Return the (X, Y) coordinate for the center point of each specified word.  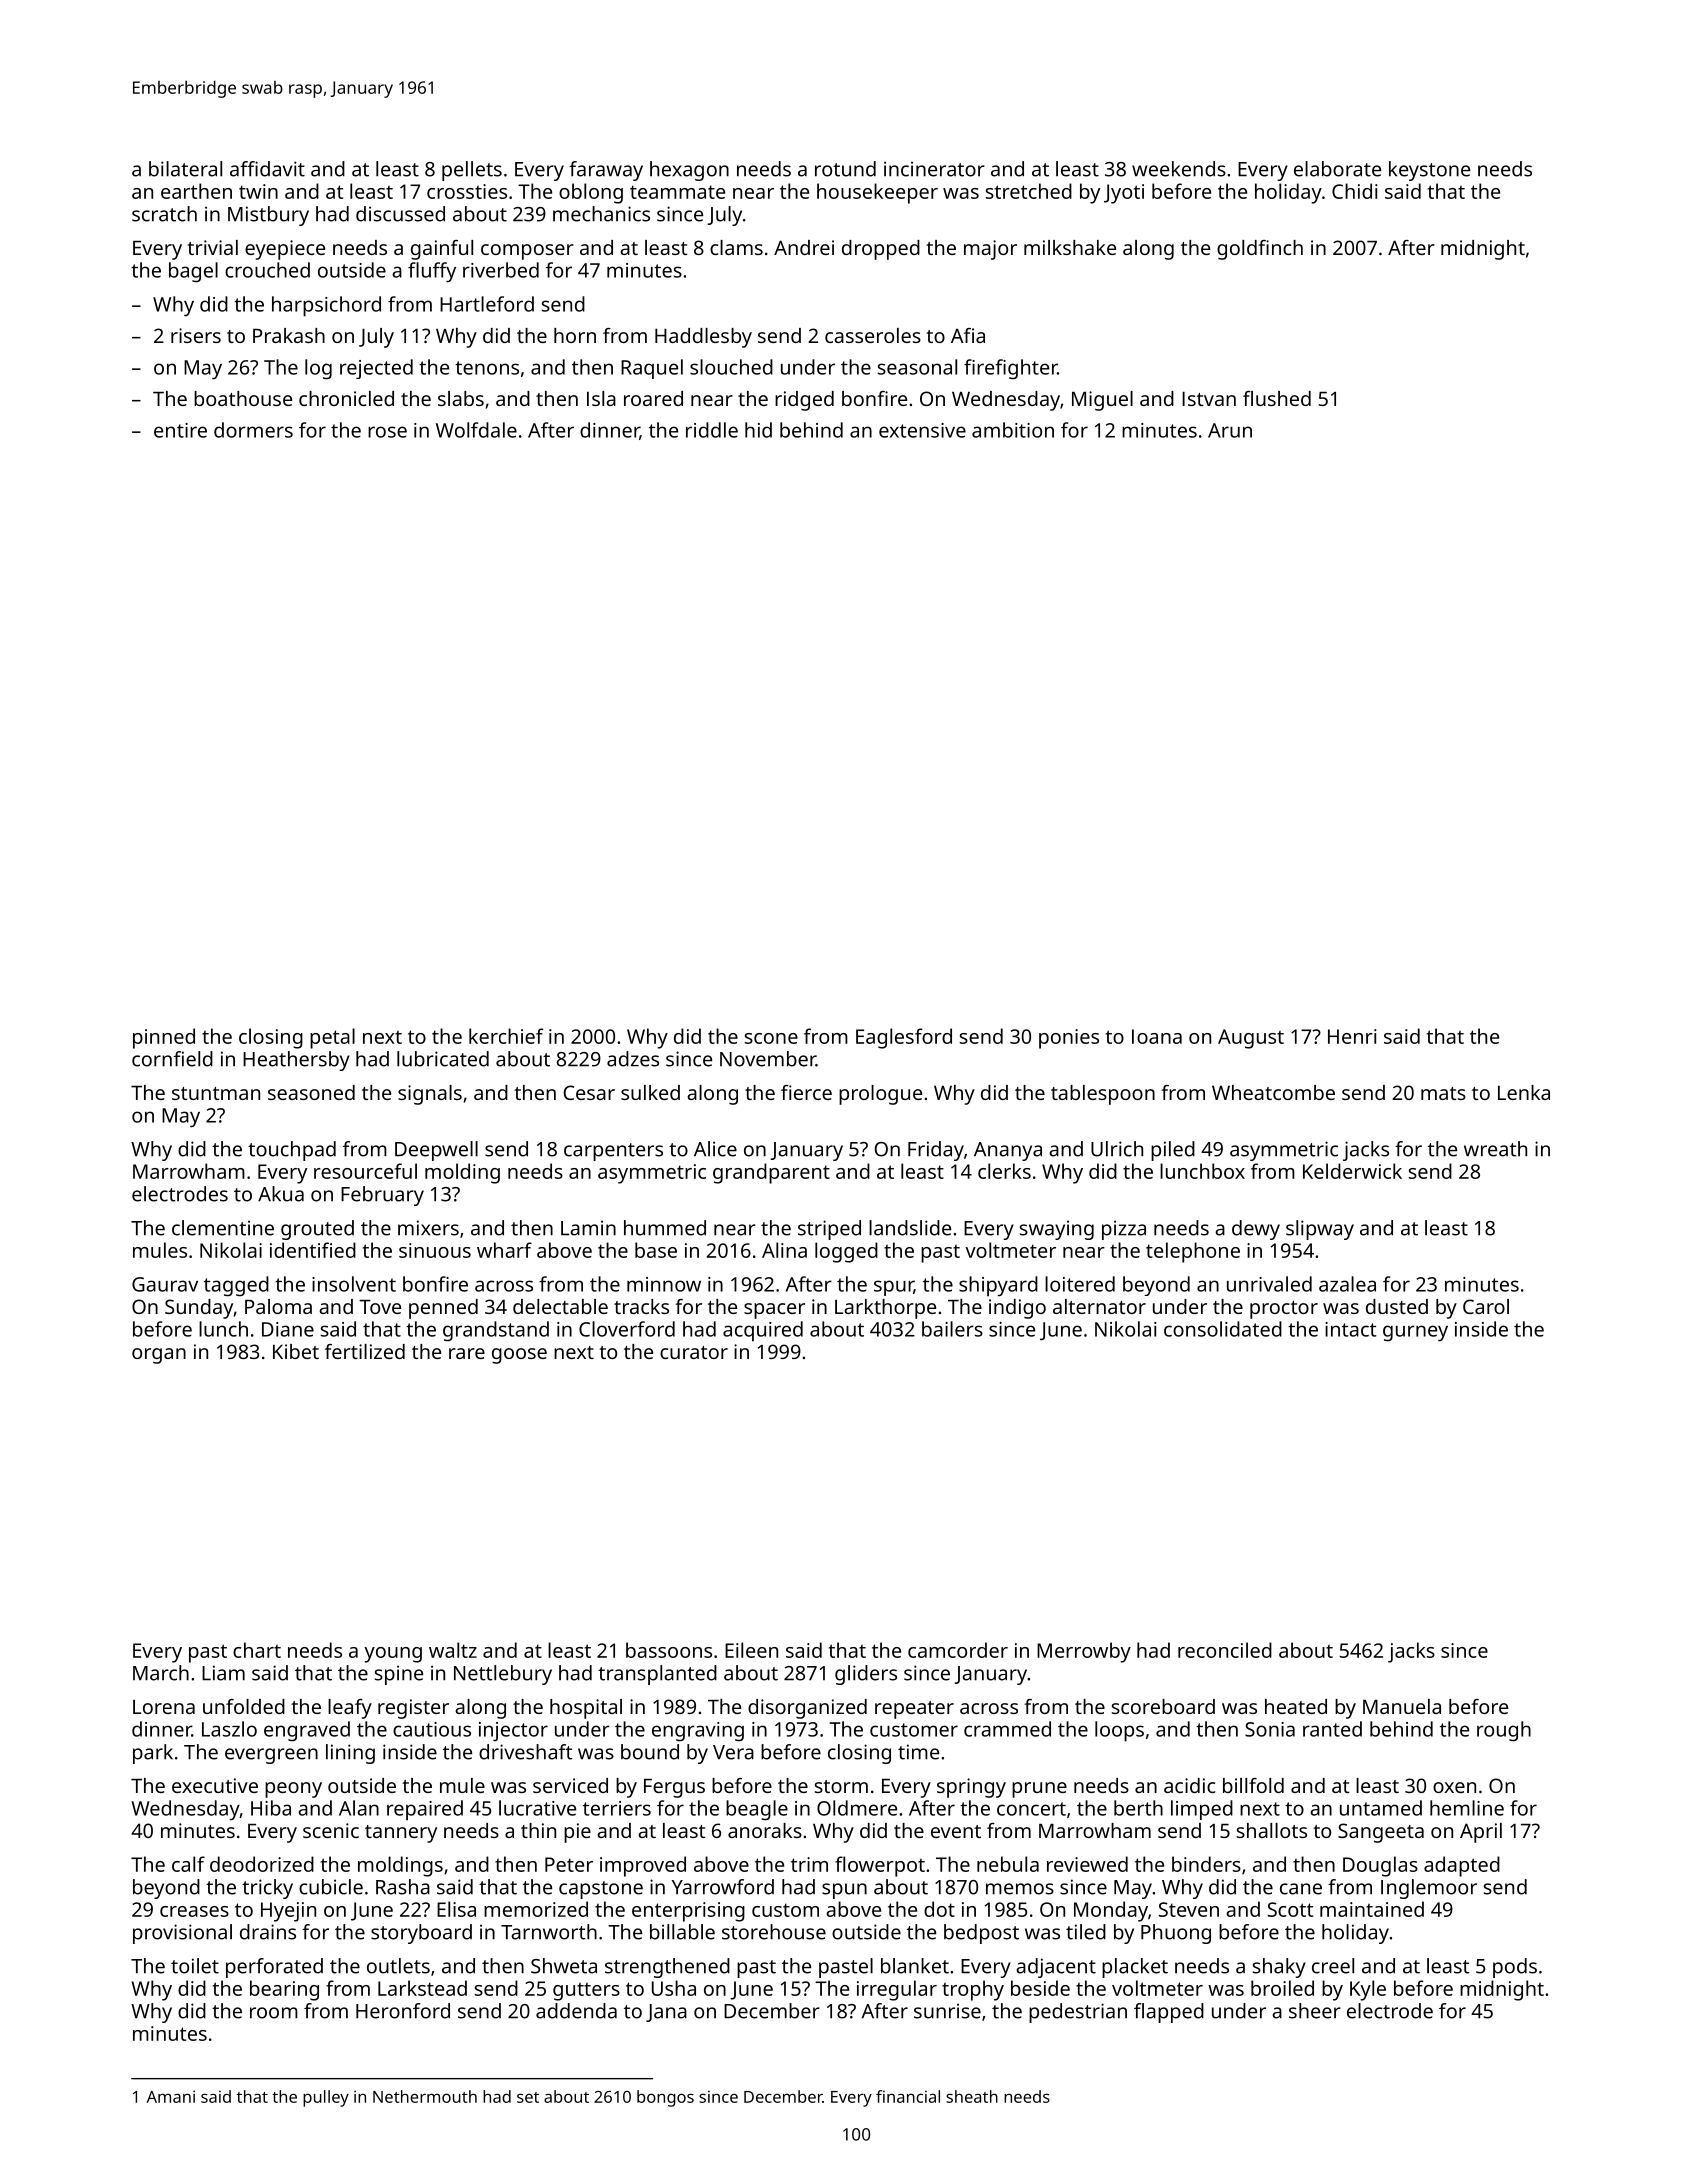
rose (387, 432)
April (1481, 1833)
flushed (1277, 398)
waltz (453, 1650)
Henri (1352, 1036)
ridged (804, 401)
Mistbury (268, 216)
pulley (326, 2098)
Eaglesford (904, 1038)
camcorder (958, 1650)
